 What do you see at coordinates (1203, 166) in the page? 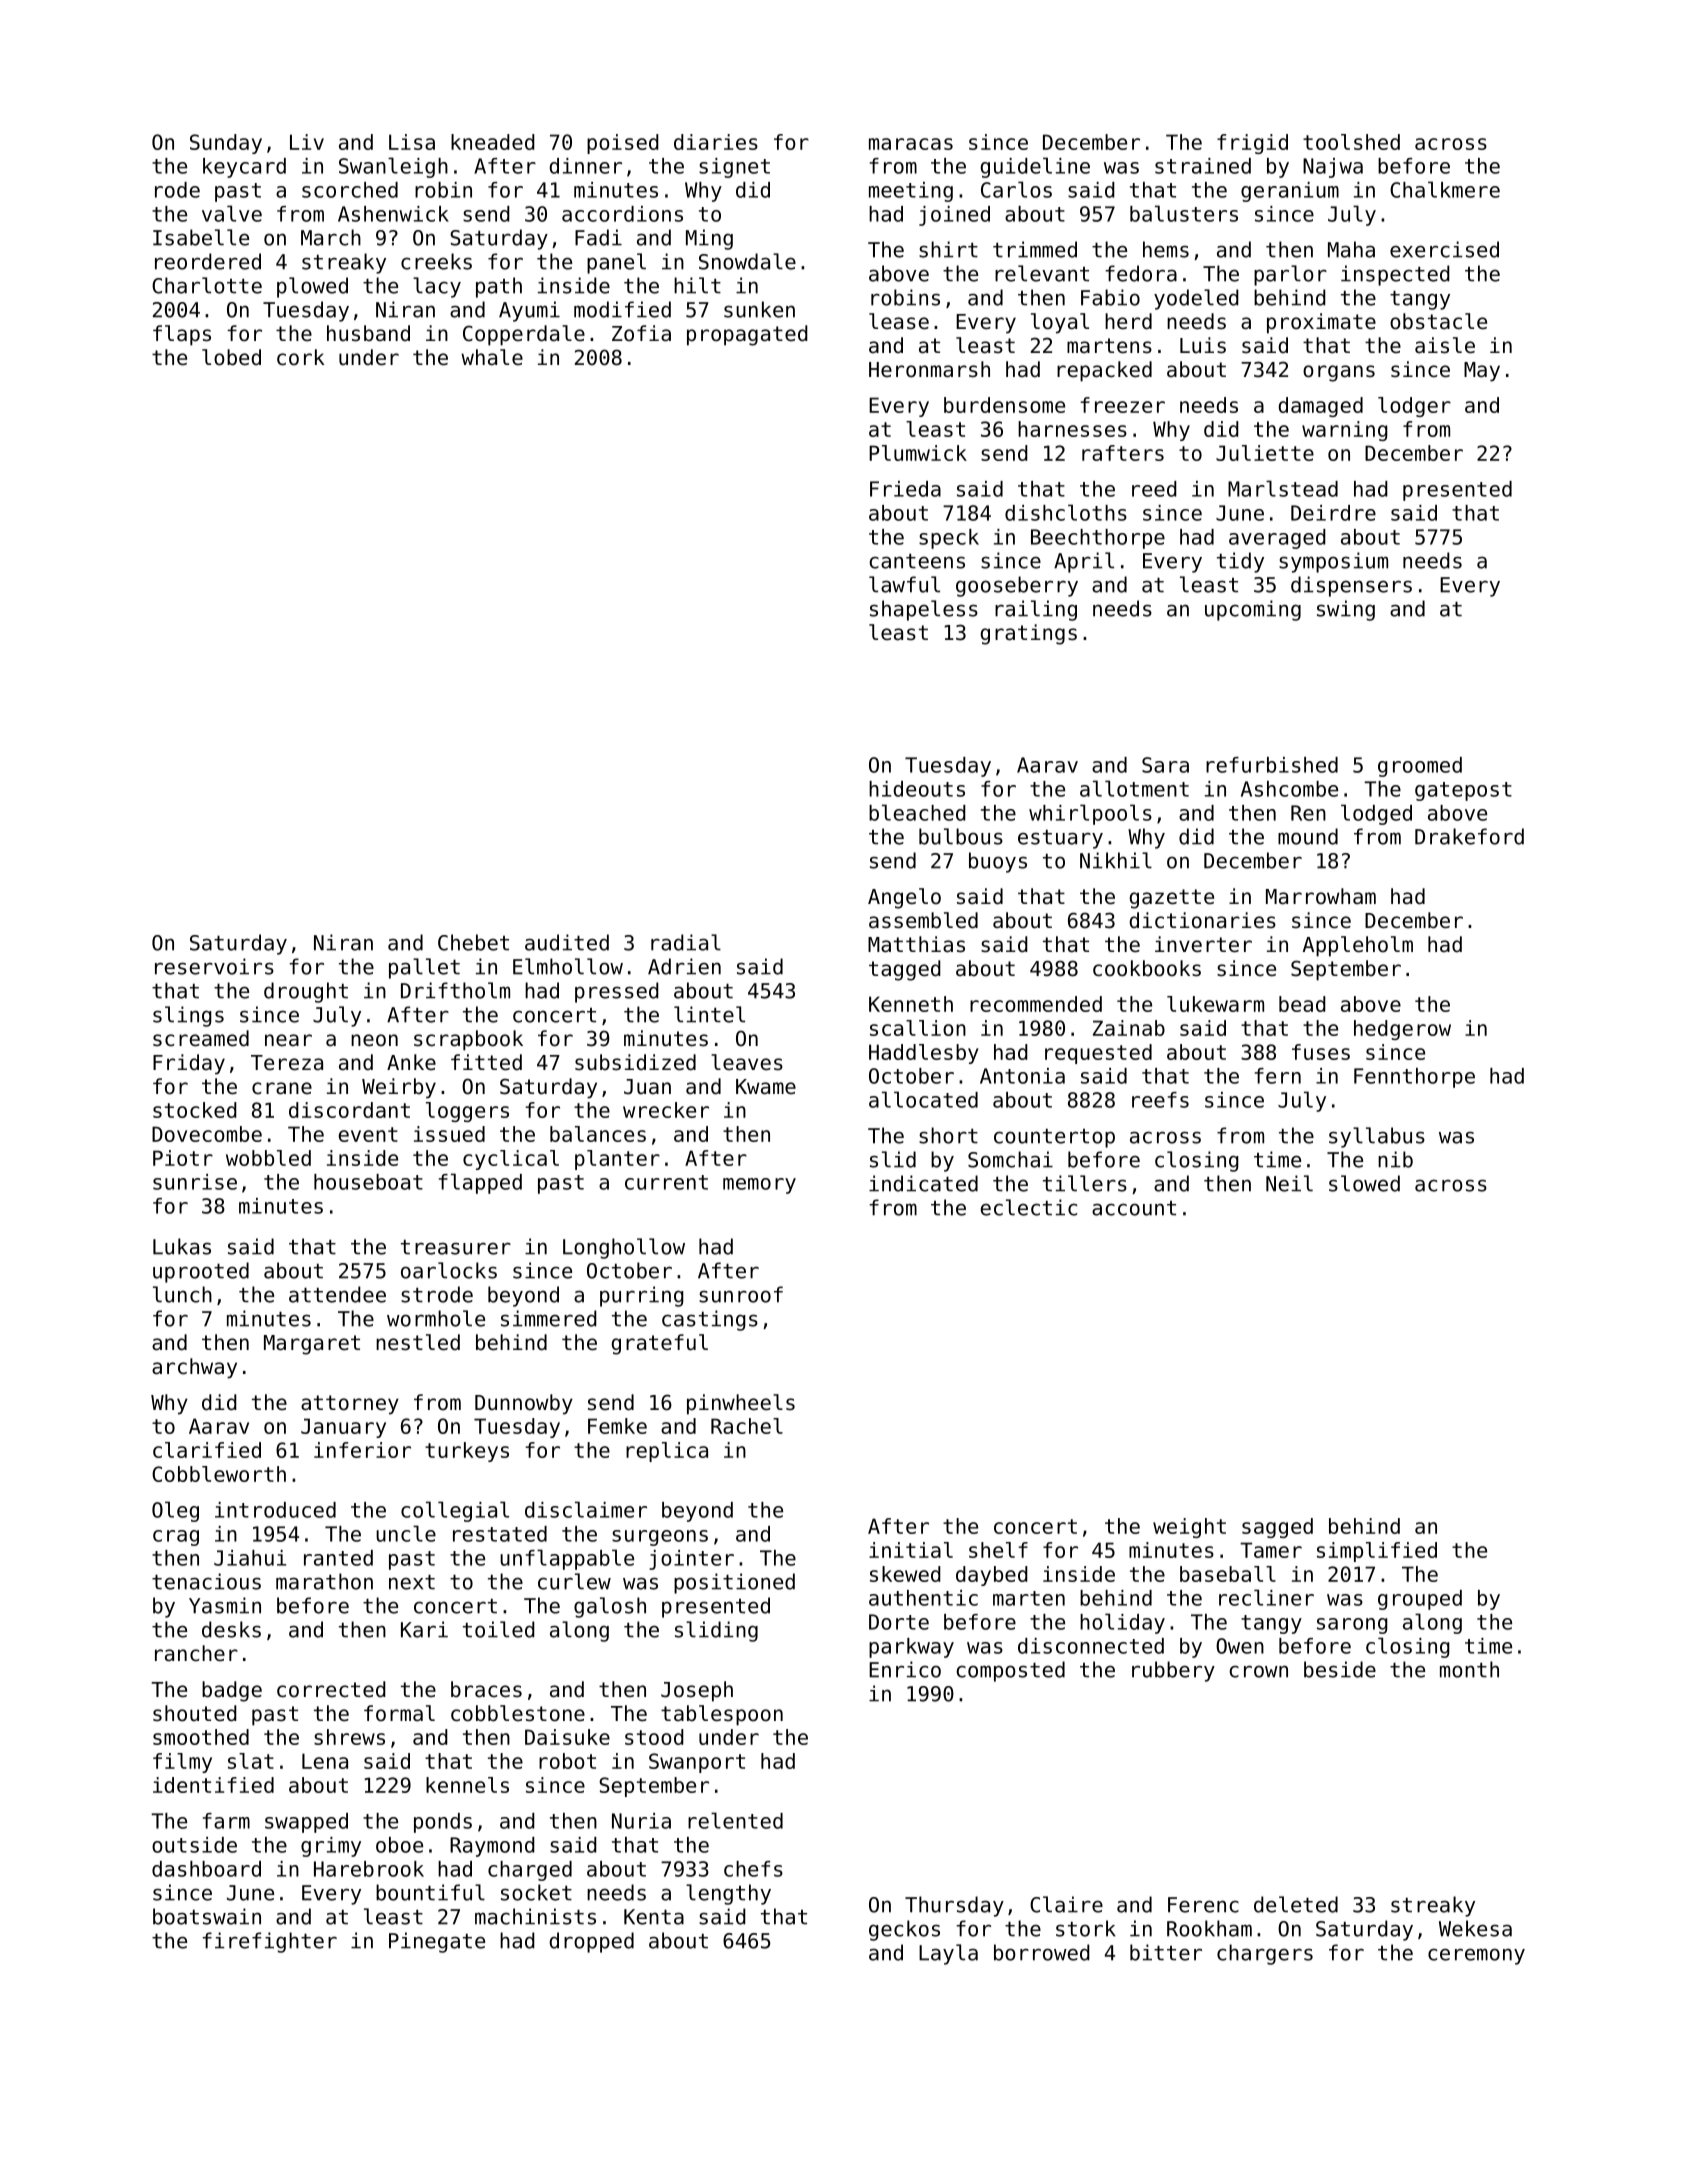
I see `strained` at bounding box center [1203, 166].
